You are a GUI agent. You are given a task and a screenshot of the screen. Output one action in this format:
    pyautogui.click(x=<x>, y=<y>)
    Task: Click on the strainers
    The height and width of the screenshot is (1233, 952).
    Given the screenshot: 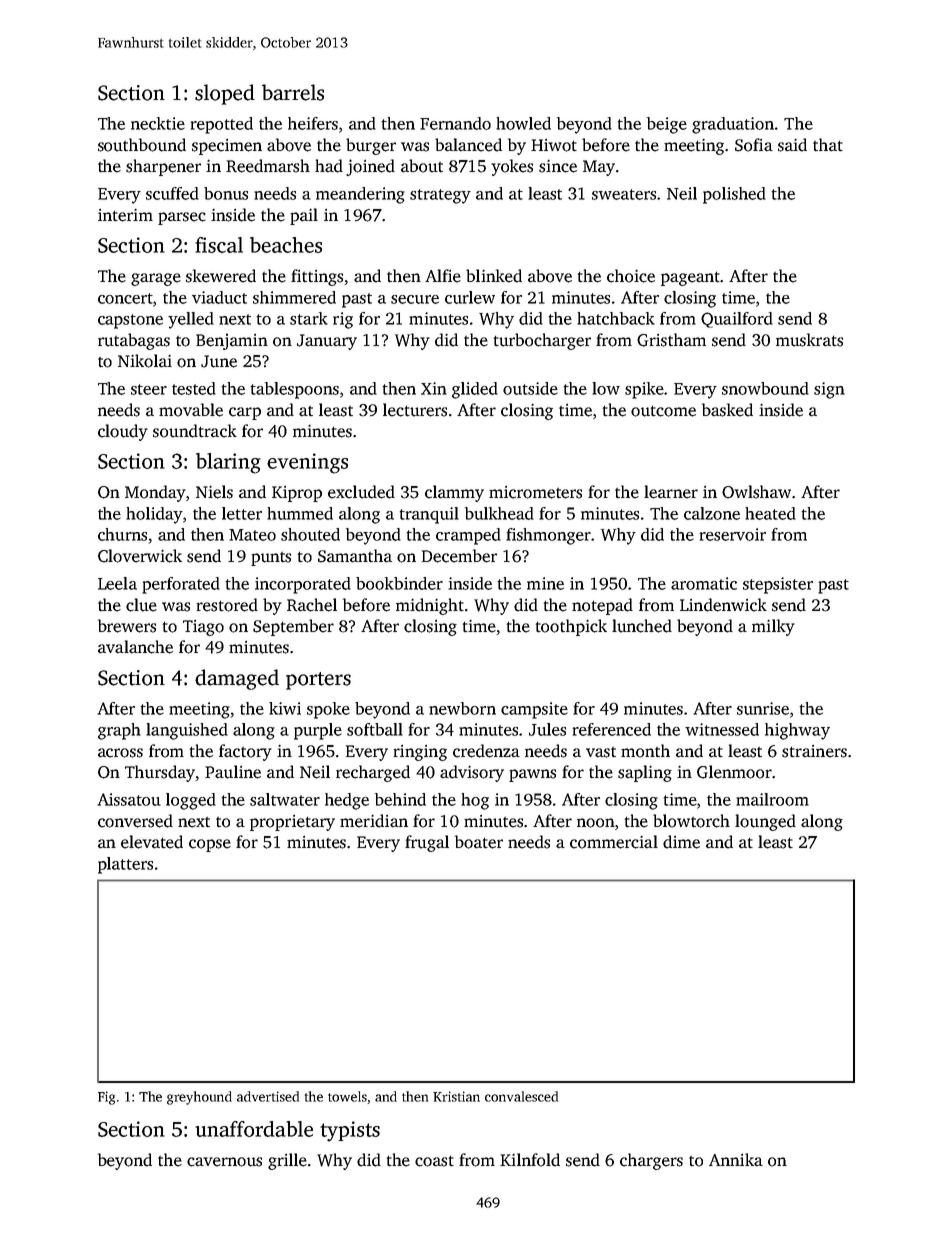 What is the action you would take?
    pyautogui.click(x=814, y=751)
